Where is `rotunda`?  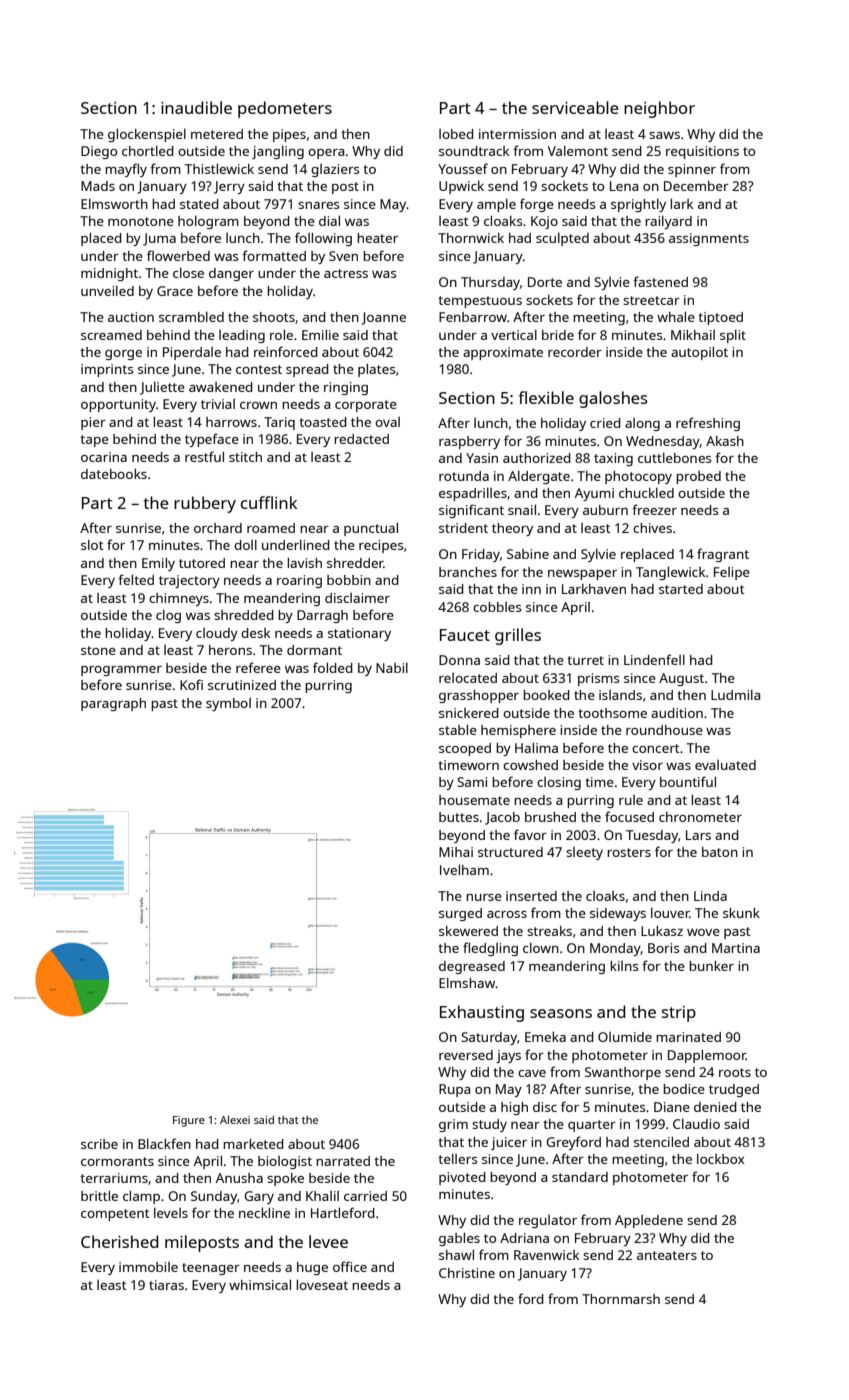 rotunda is located at coordinates (464, 476).
